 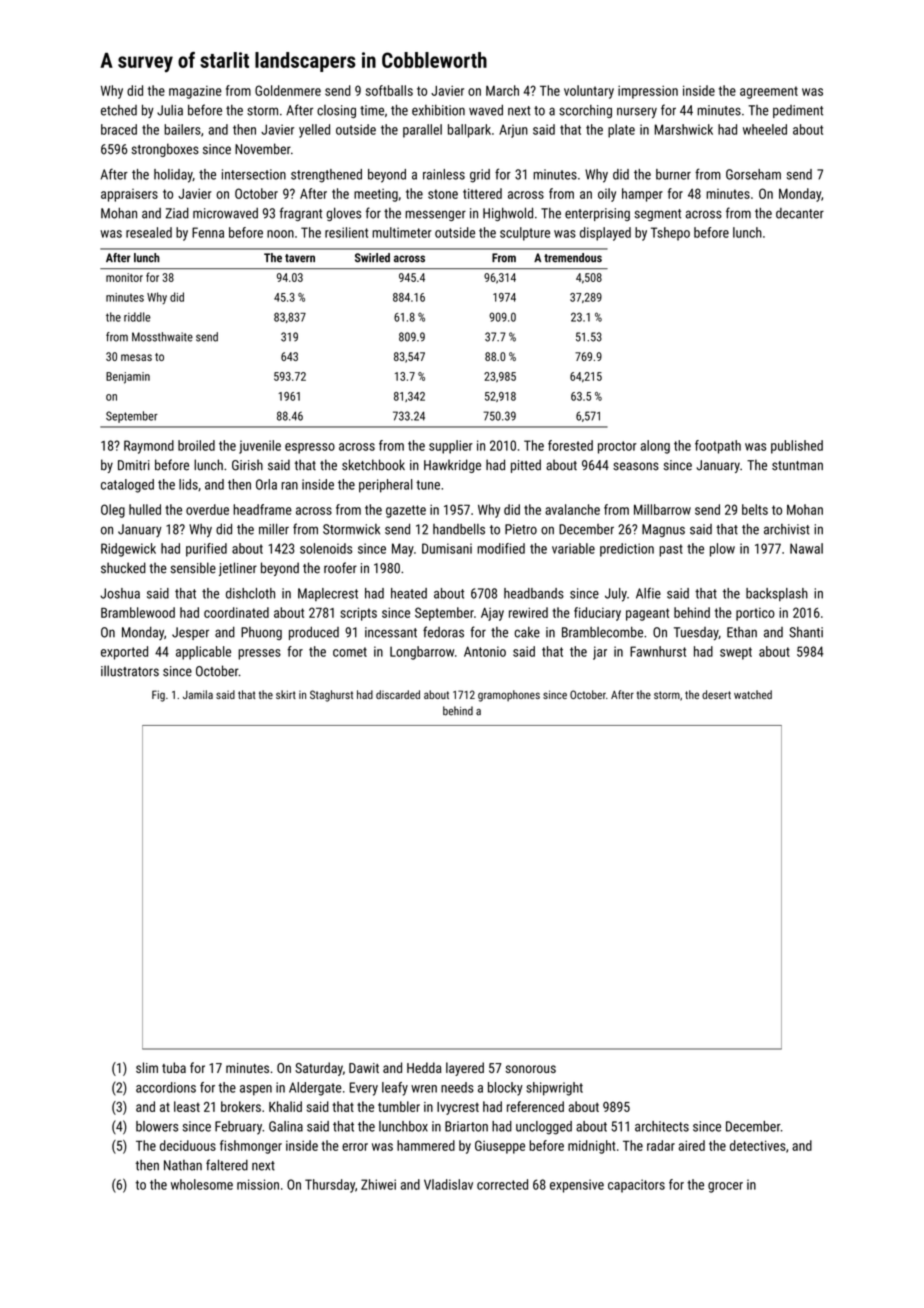 What do you see at coordinates (531, 1069) in the screenshot?
I see `sonorous` at bounding box center [531, 1069].
